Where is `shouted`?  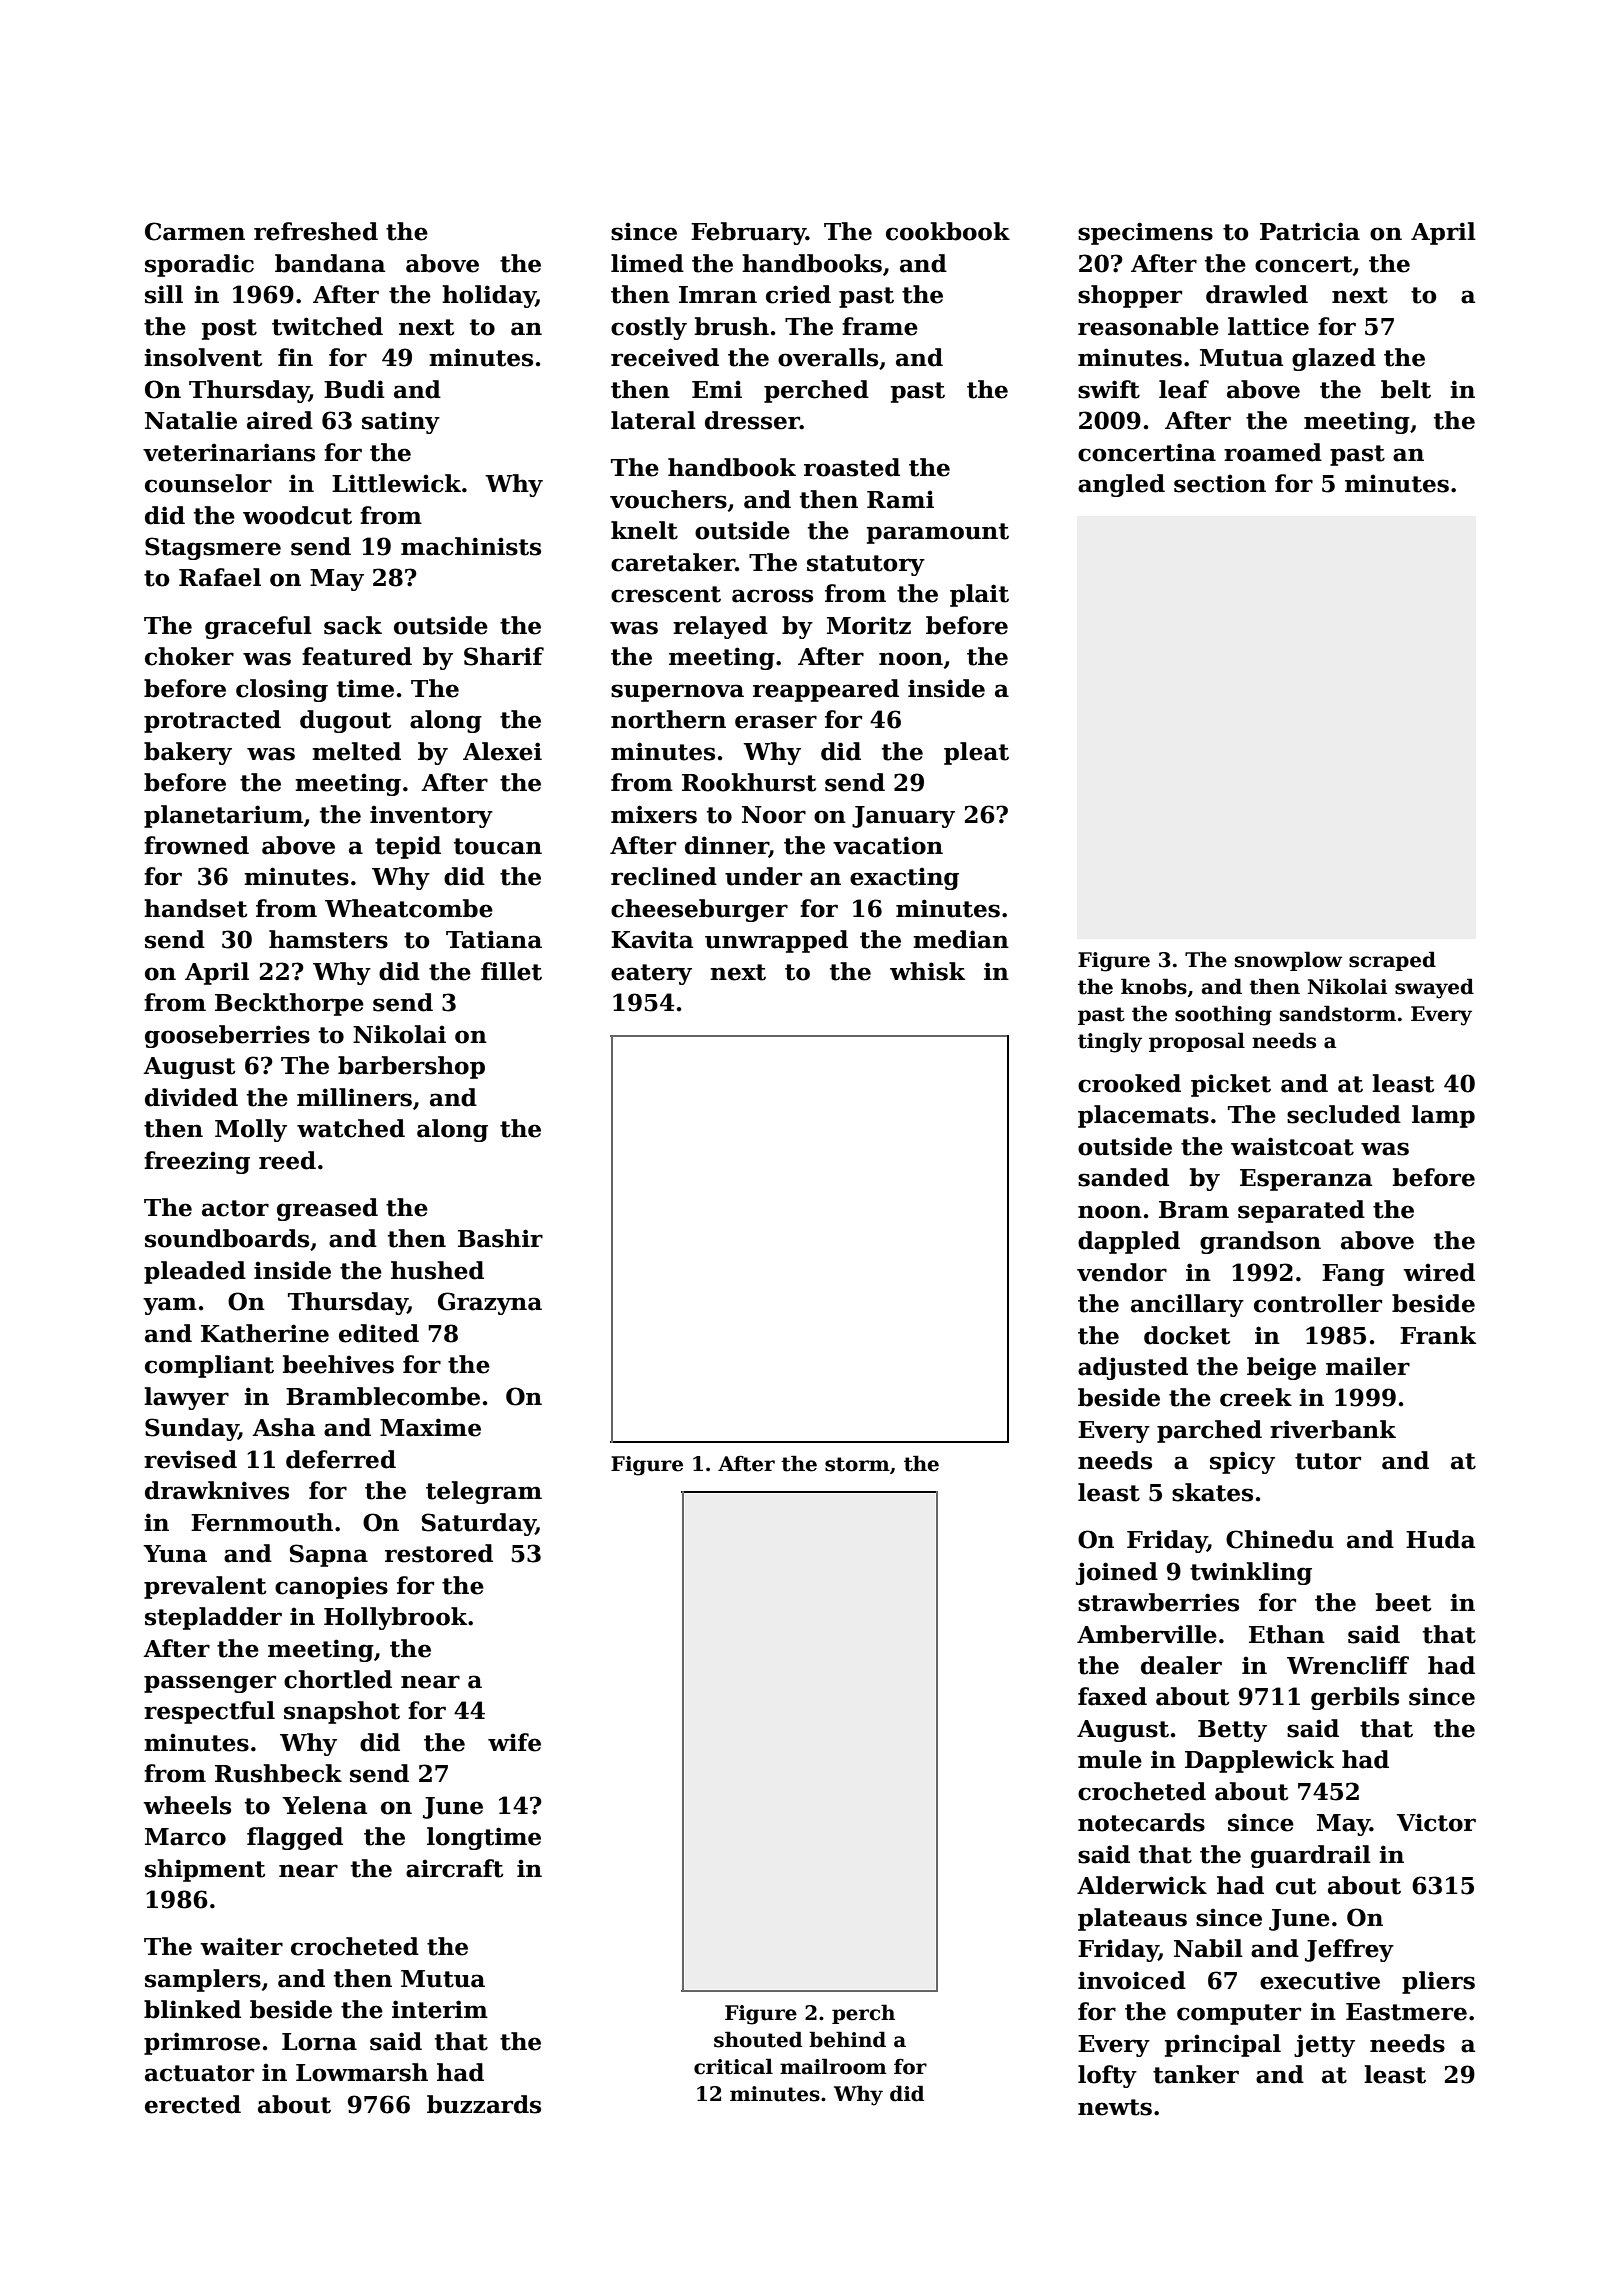
shouted is located at coordinates (758, 2039).
